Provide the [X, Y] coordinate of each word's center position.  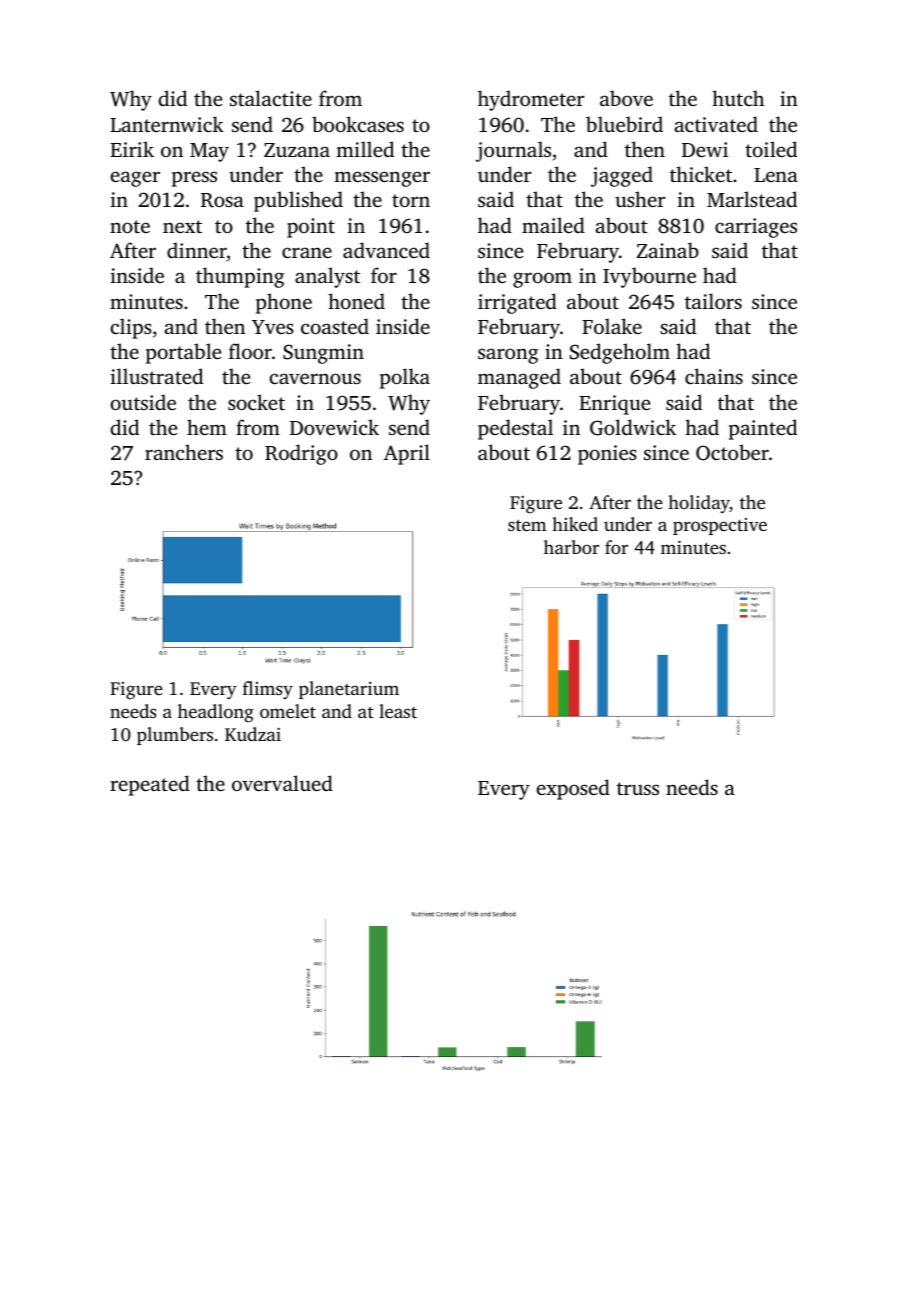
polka [405, 378]
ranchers [184, 452]
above [626, 98]
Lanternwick [167, 124]
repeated [150, 785]
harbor [571, 547]
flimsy [268, 690]
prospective [720, 526]
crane [307, 252]
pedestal [515, 429]
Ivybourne [649, 277]
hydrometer [531, 100]
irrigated [517, 303]
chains [714, 376]
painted [763, 429]
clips [131, 328]
